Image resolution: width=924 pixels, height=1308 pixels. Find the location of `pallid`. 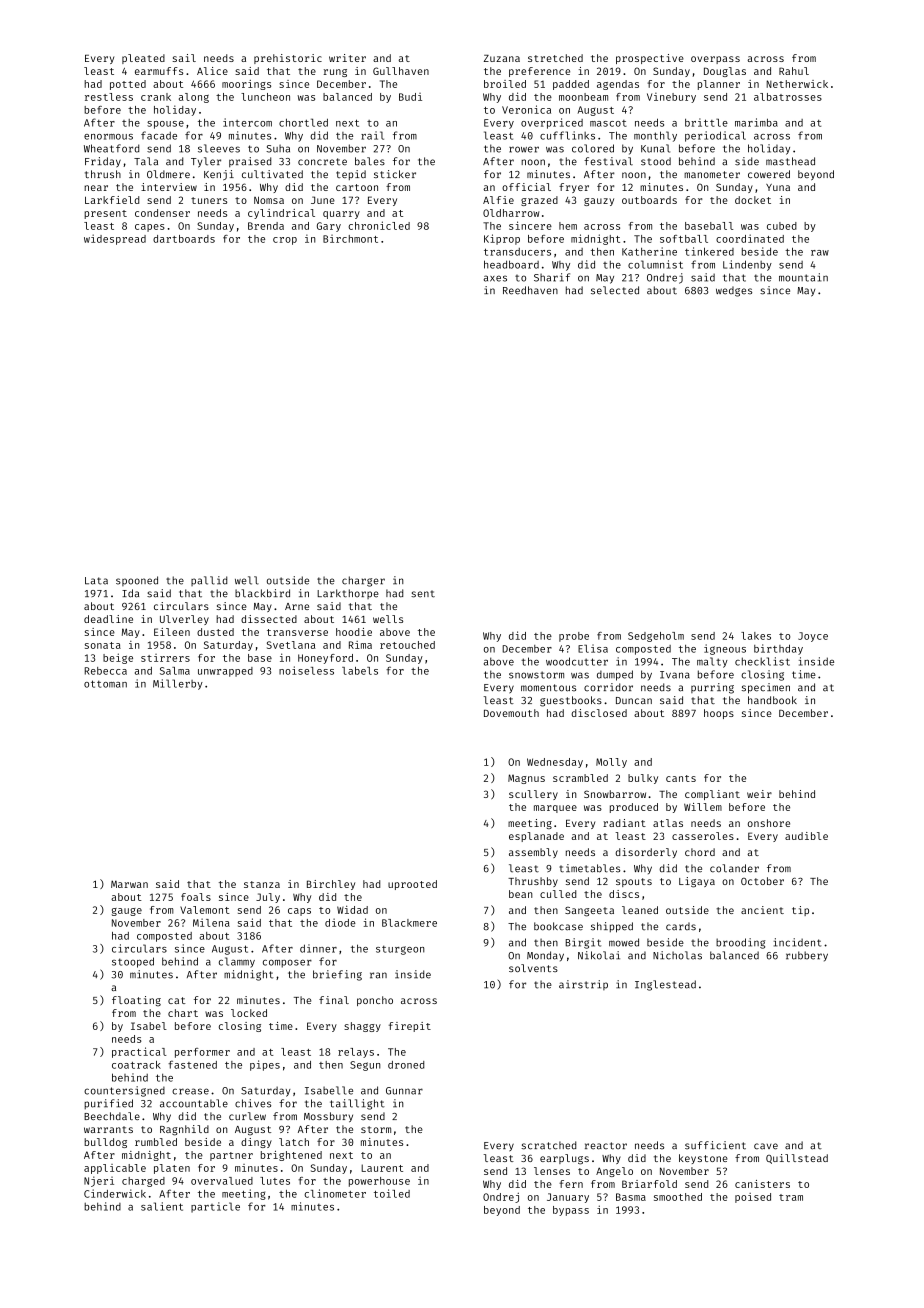

pallid is located at coordinates (209, 581).
